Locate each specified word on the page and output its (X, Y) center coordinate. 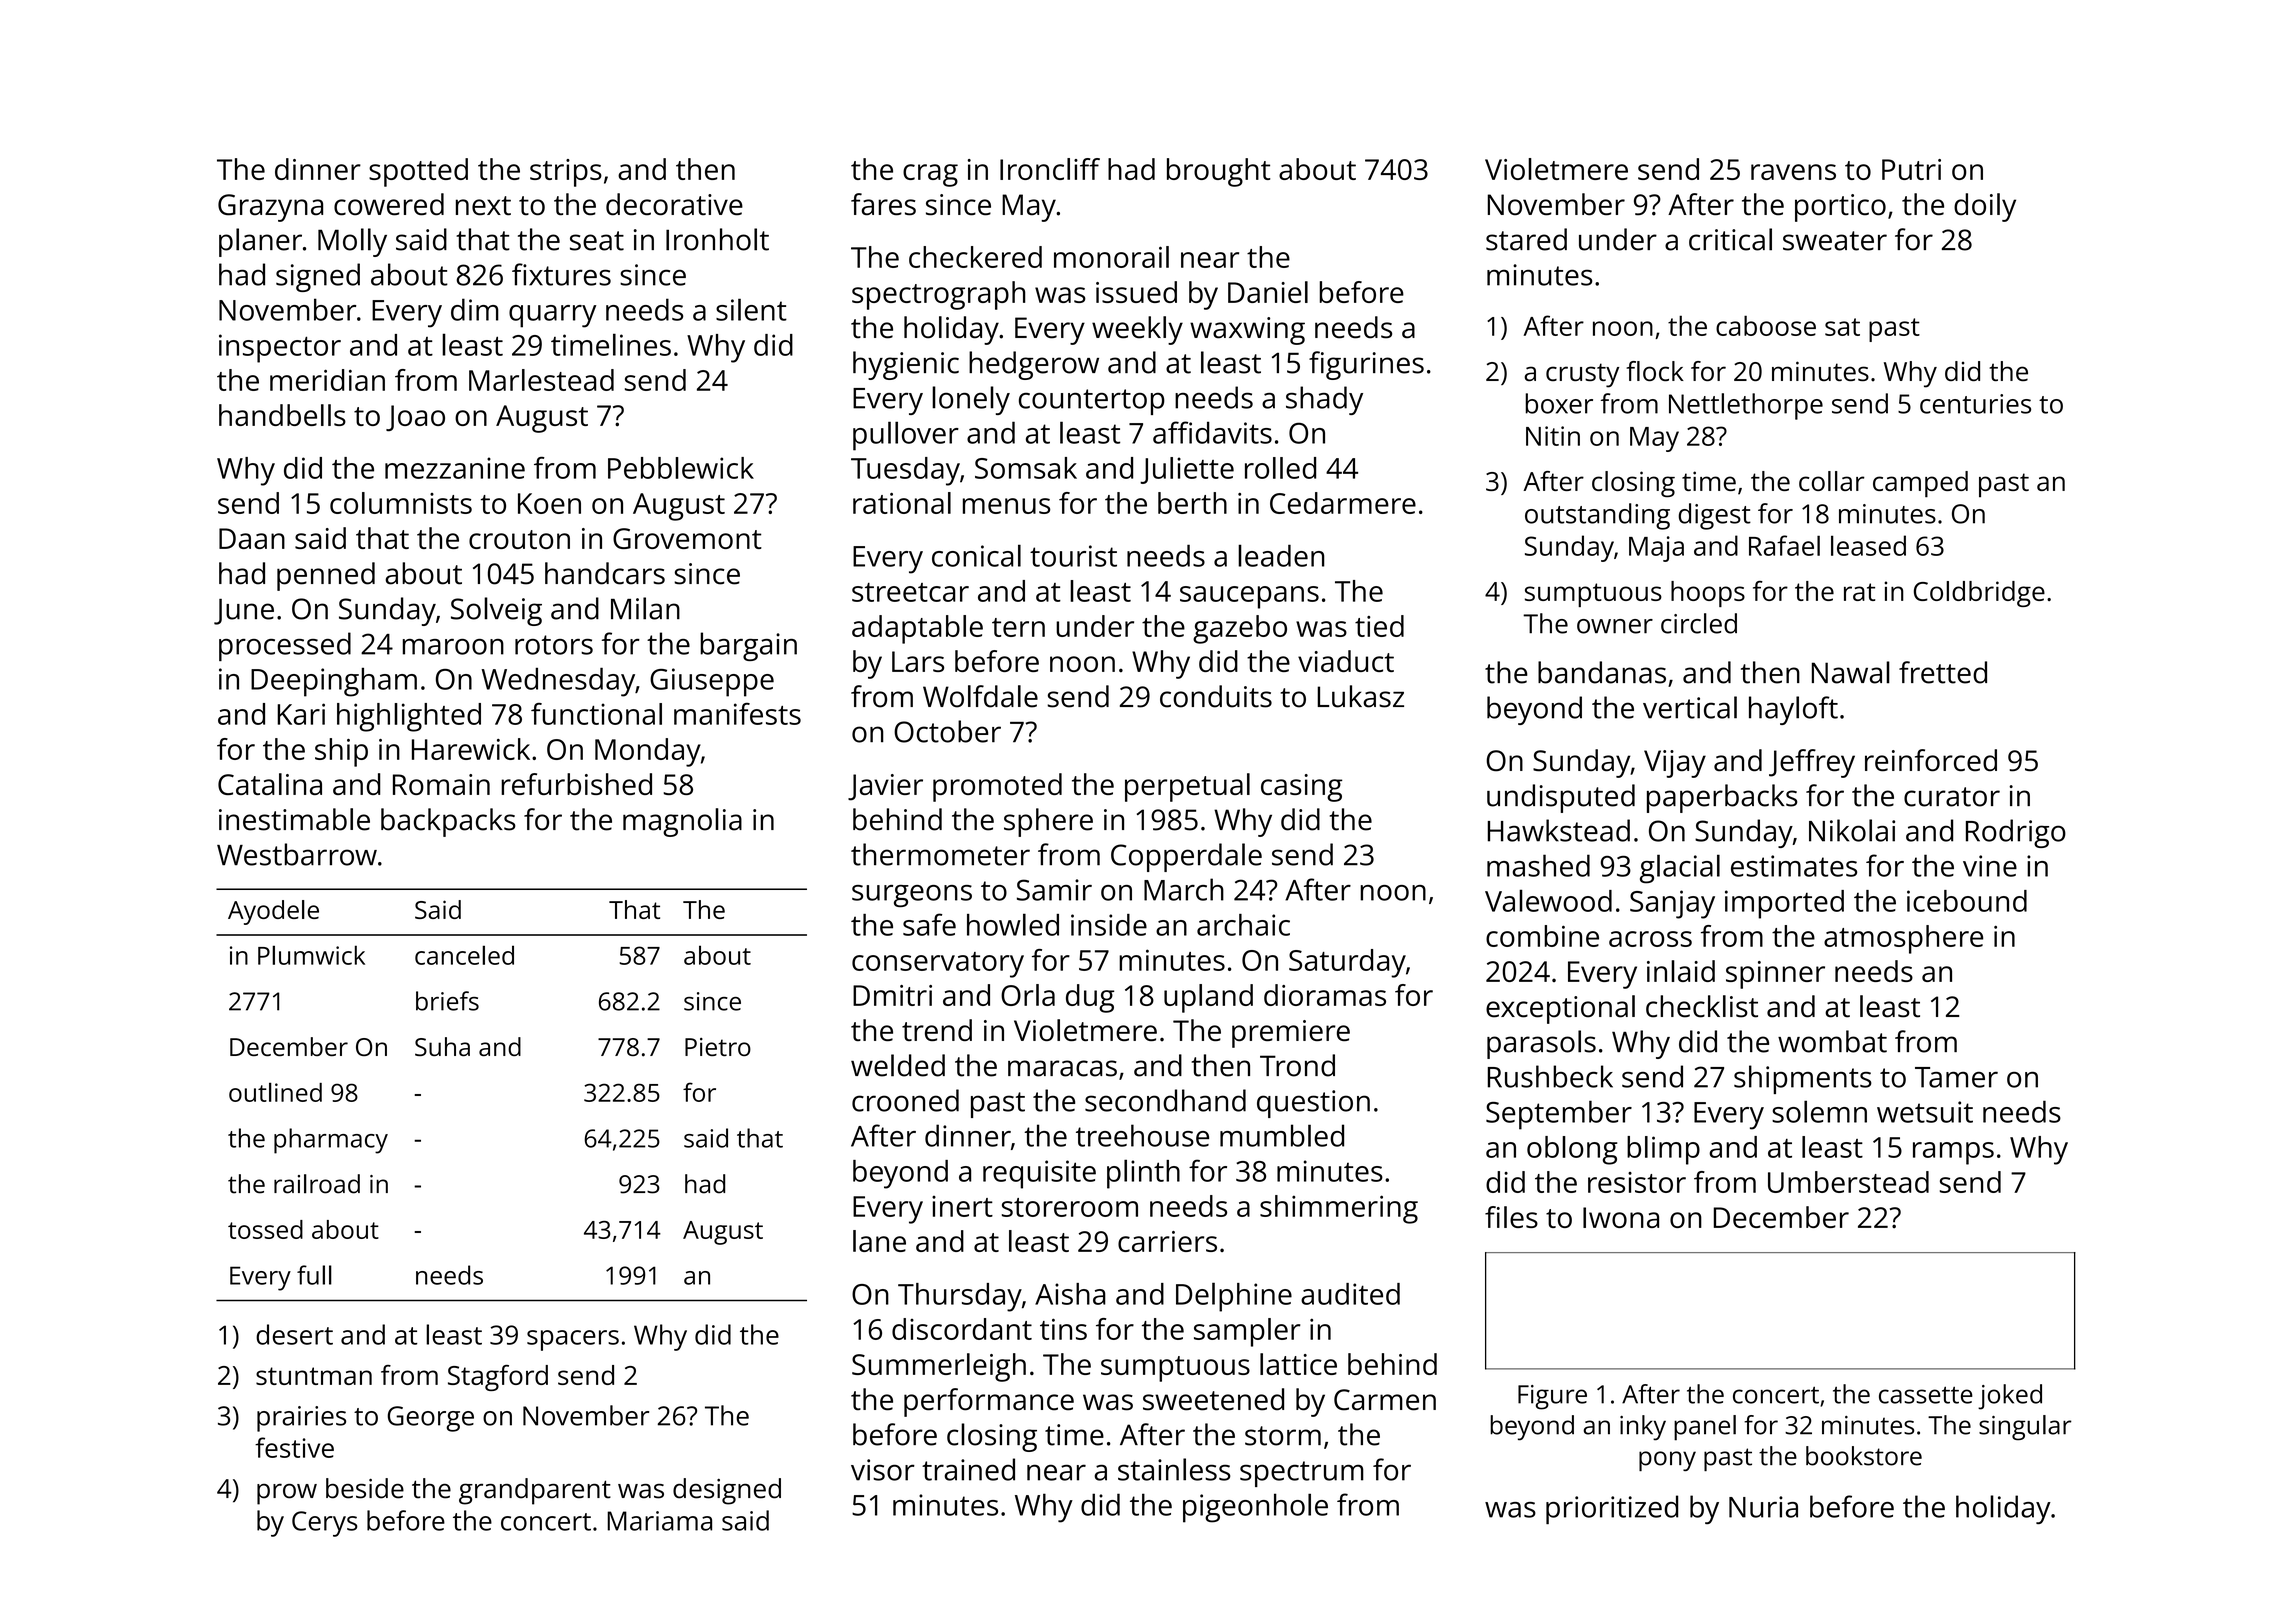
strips (566, 173)
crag (930, 175)
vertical (1690, 707)
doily (1985, 207)
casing (1301, 788)
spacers (573, 1340)
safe (929, 924)
